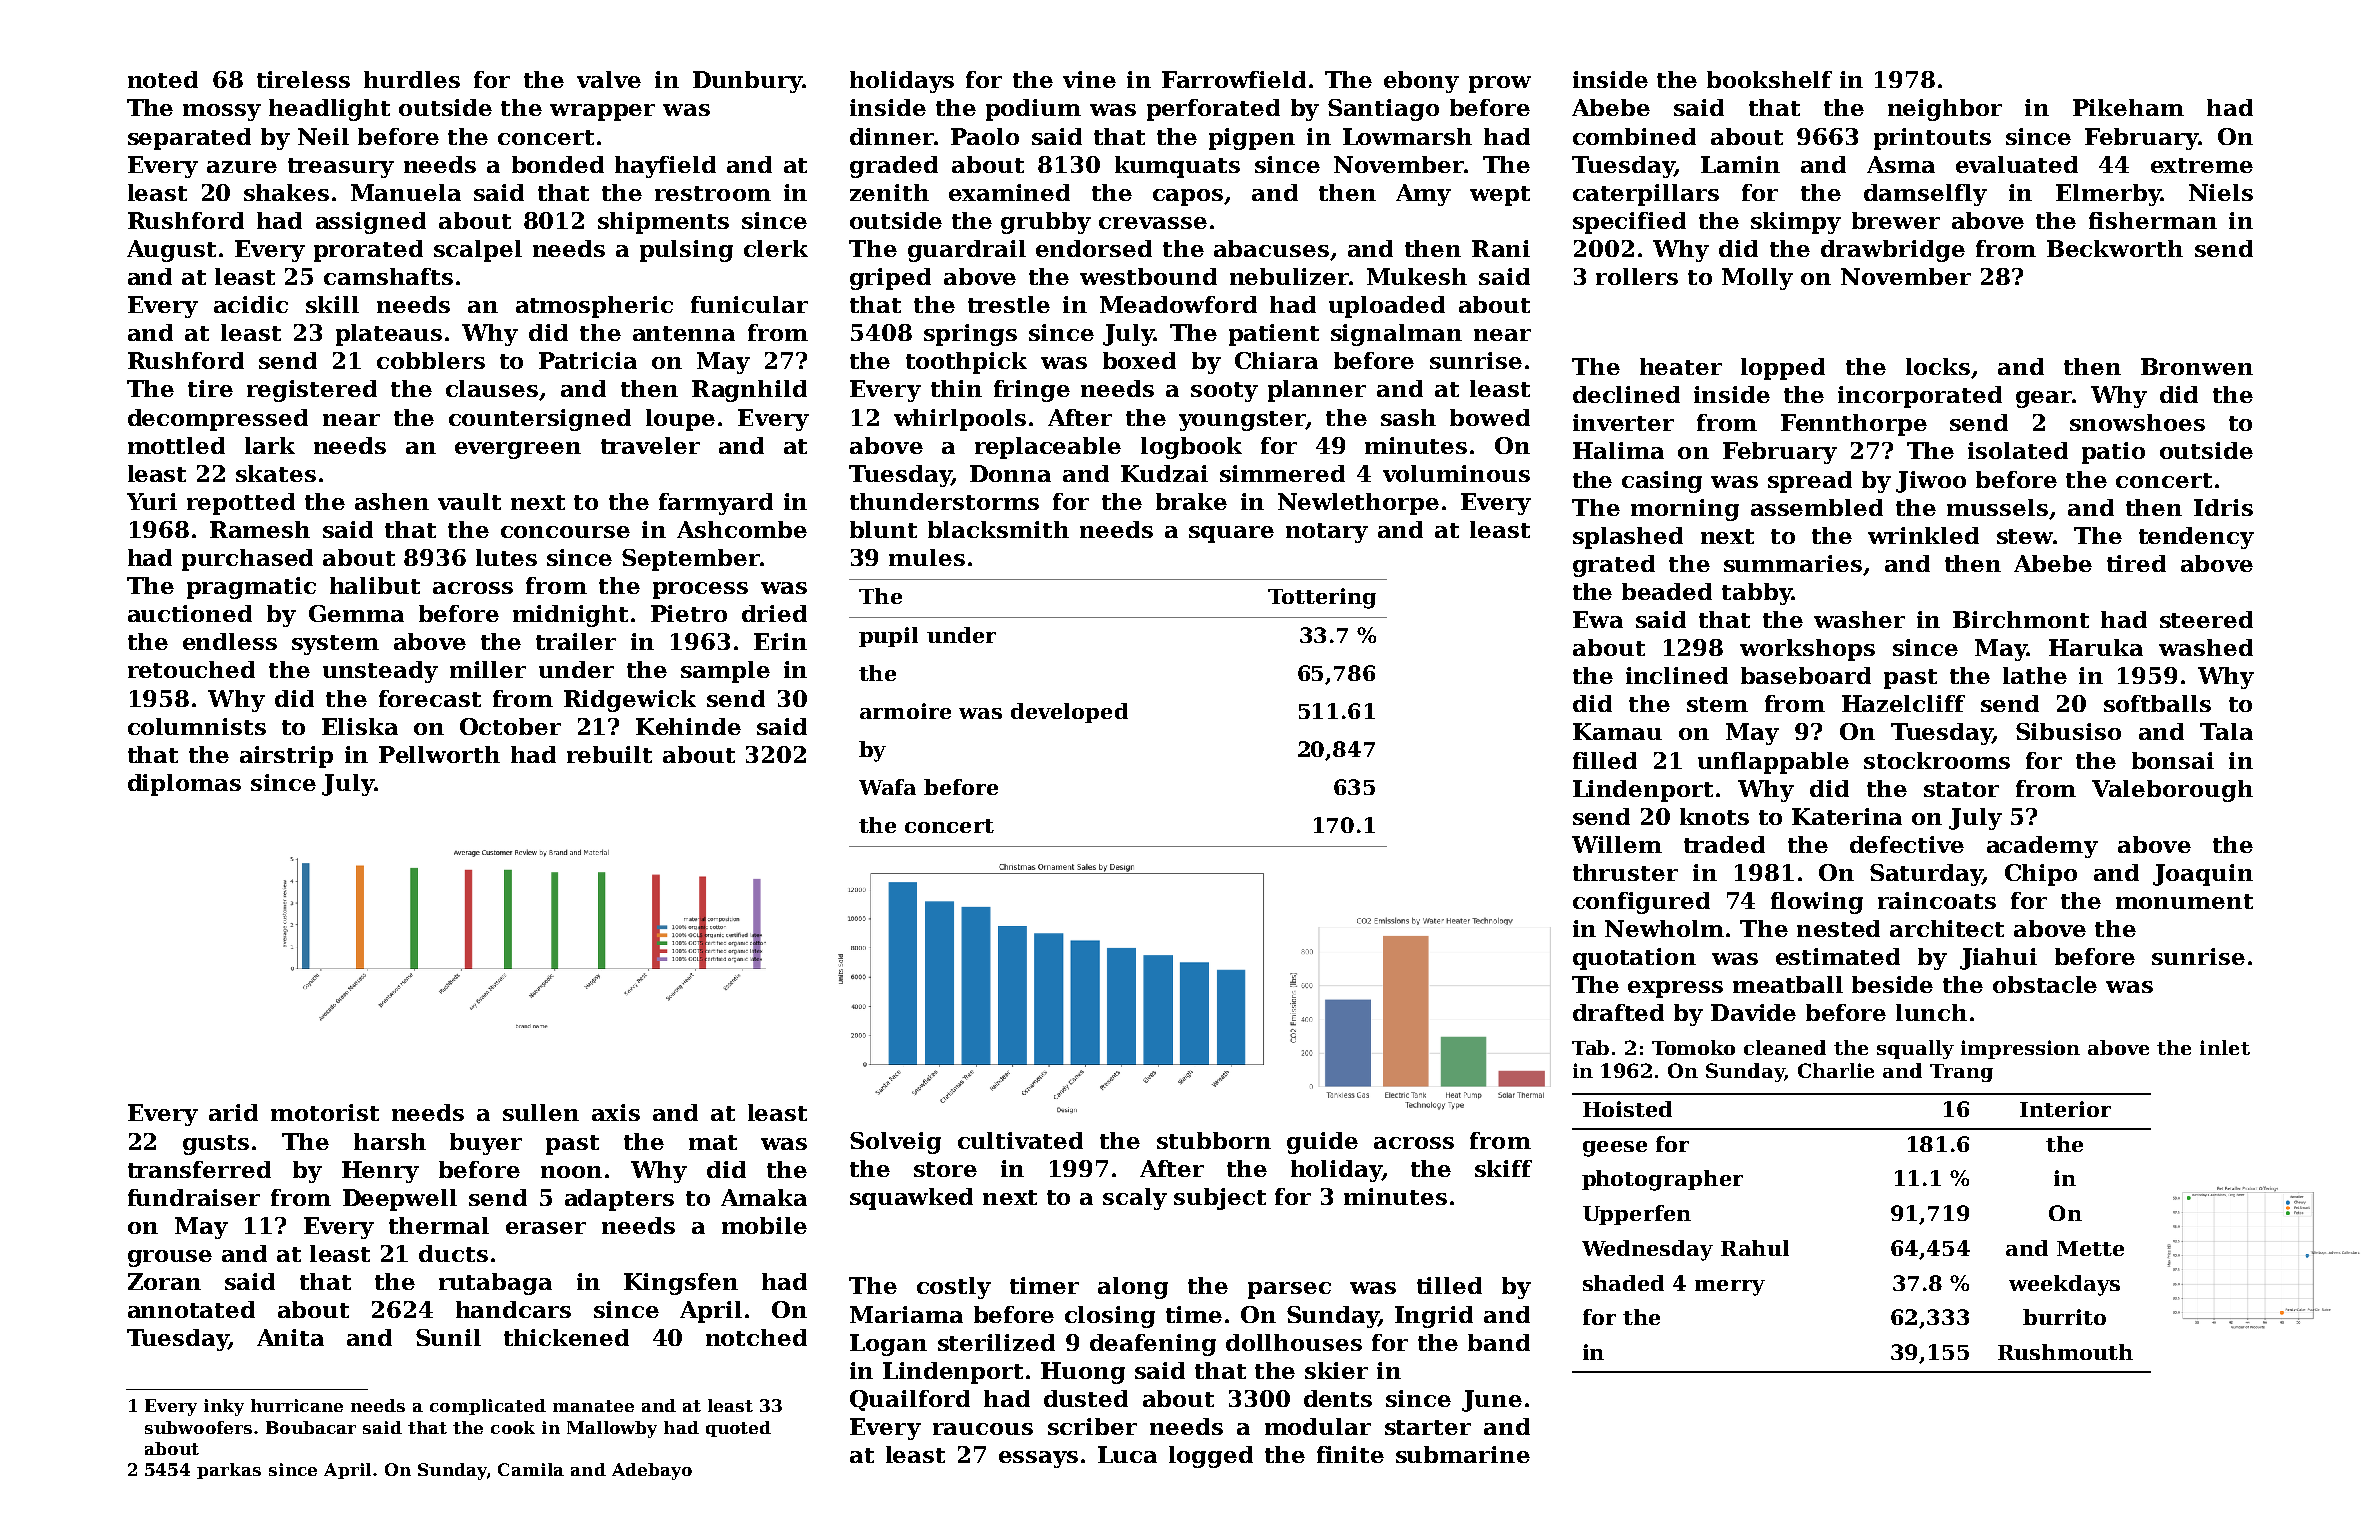 The image size is (2380, 1540). I want to click on Kingsfen, so click(681, 1284).
